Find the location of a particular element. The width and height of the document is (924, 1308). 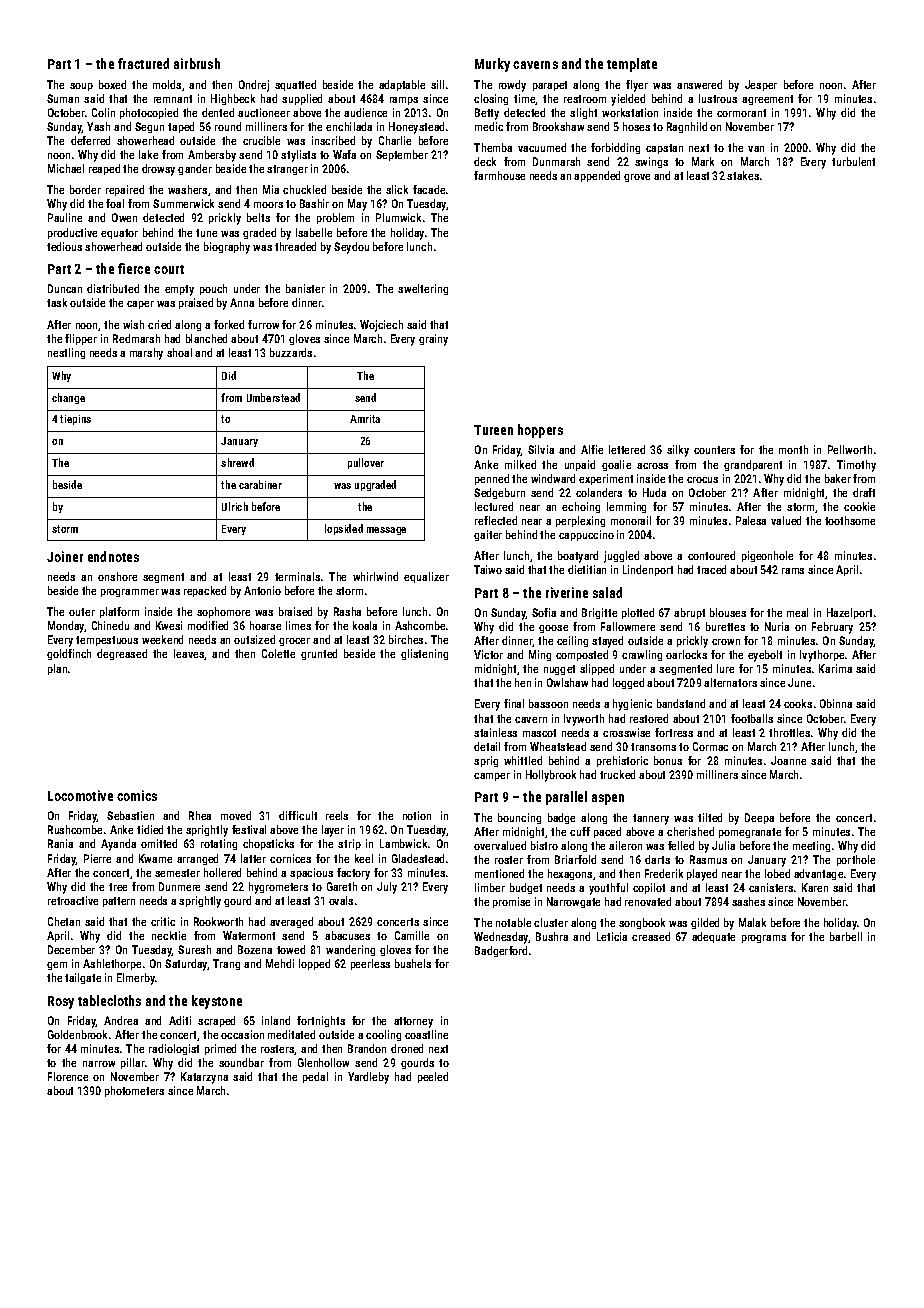

supplied is located at coordinates (302, 99).
